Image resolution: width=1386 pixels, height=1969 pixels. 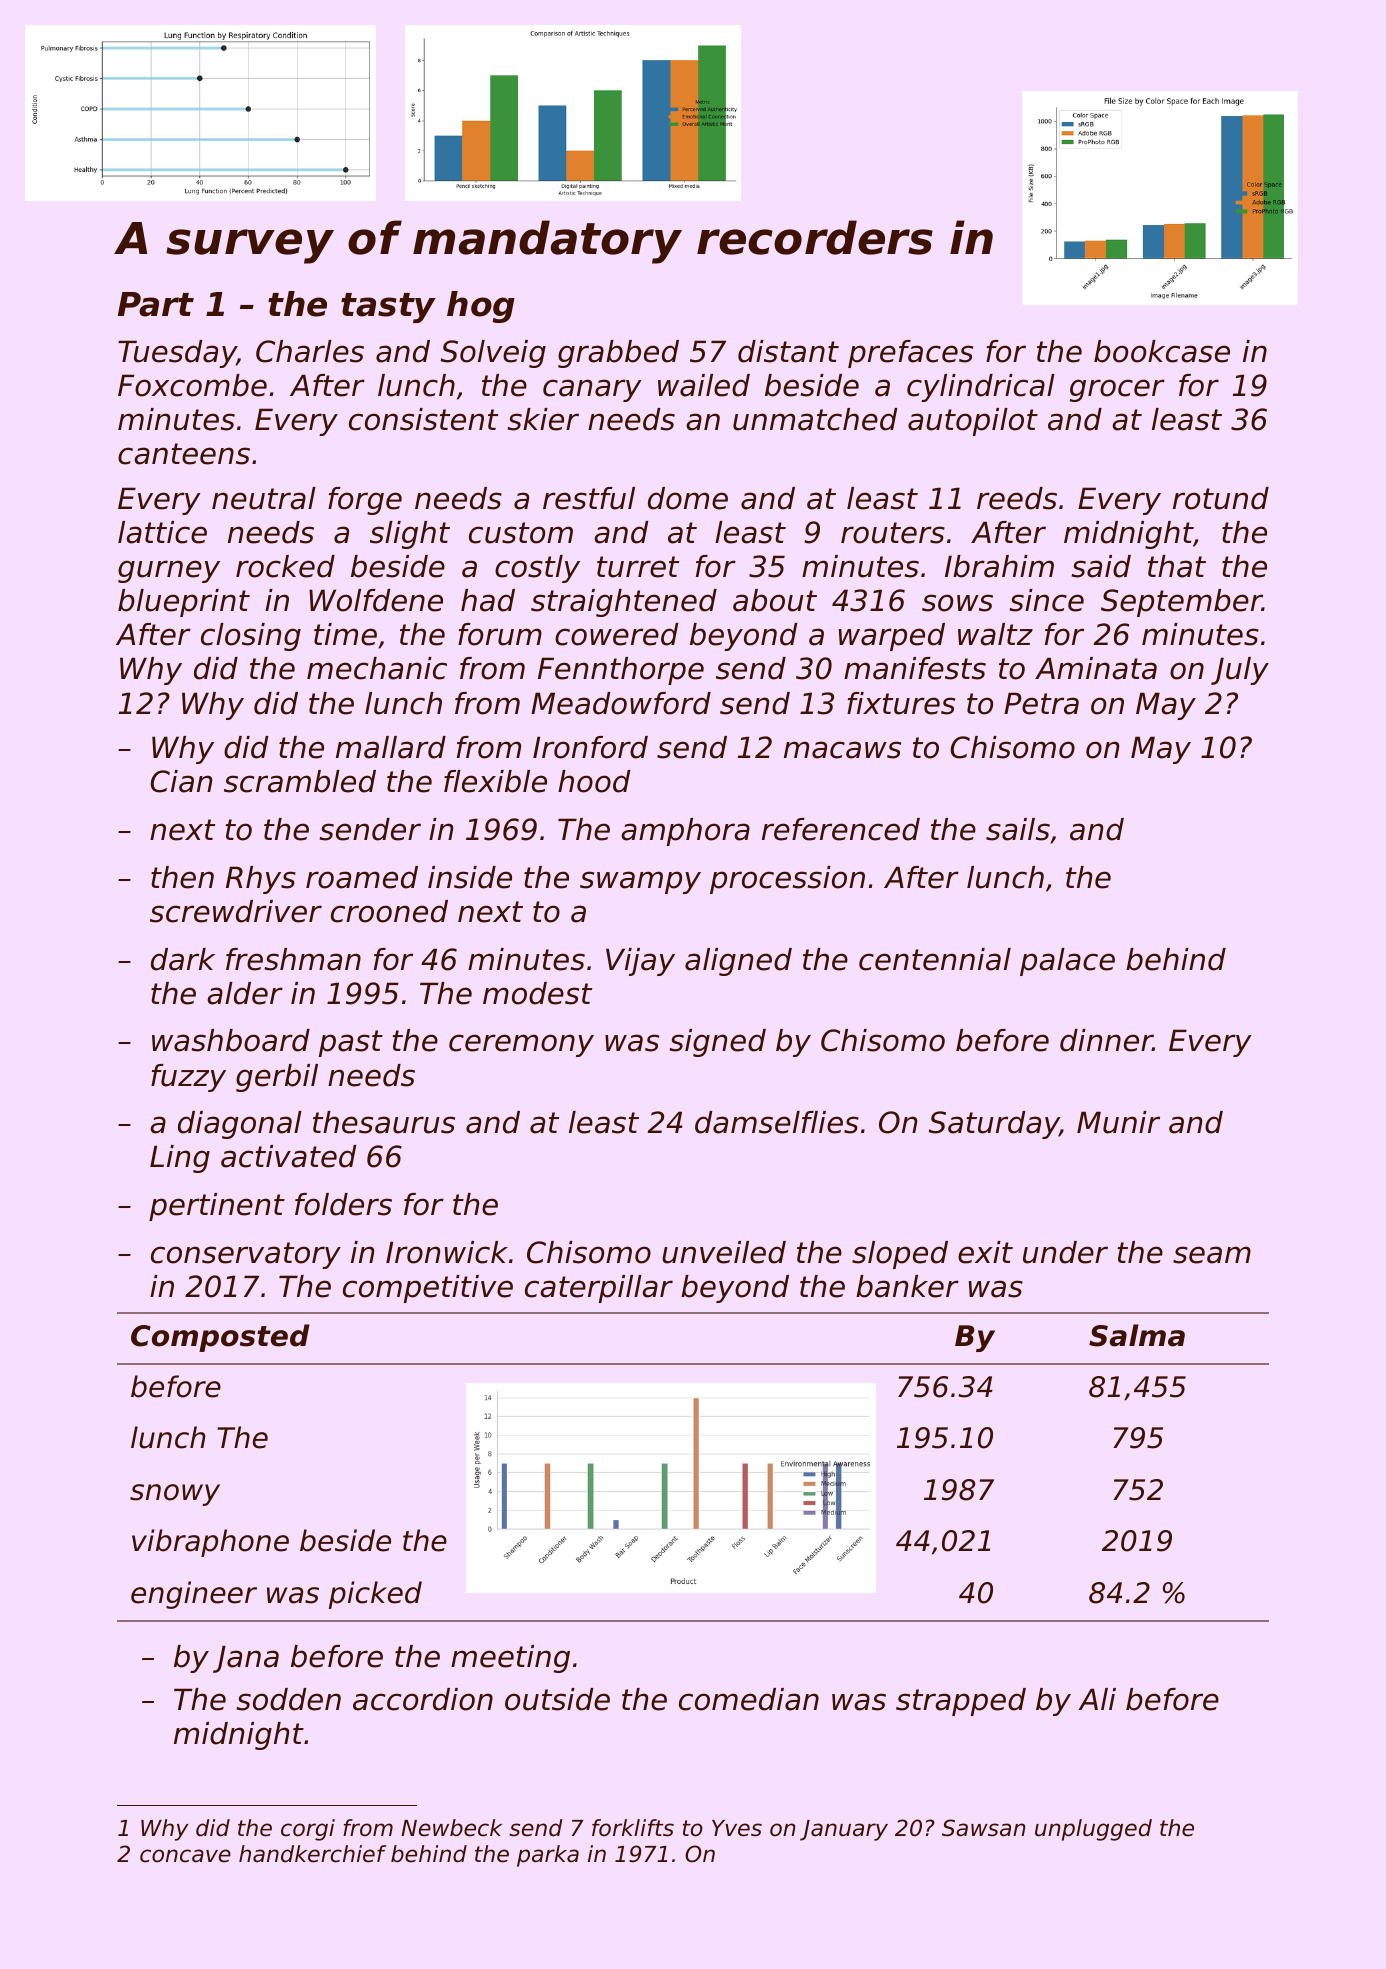 I want to click on unveiled, so click(x=724, y=1252).
